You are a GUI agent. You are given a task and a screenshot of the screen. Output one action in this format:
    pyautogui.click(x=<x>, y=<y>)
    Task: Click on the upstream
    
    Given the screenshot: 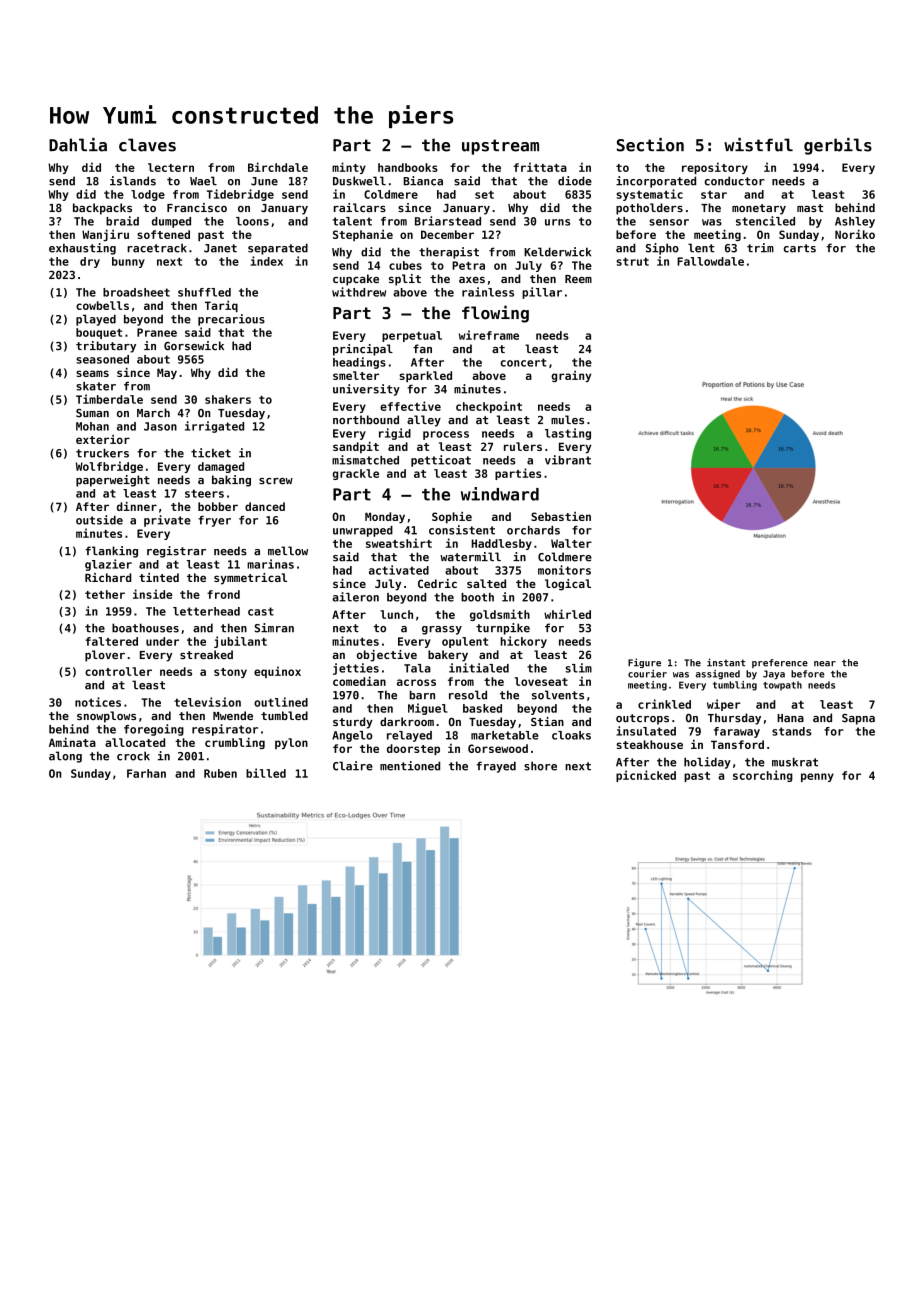 What is the action you would take?
    pyautogui.click(x=500, y=147)
